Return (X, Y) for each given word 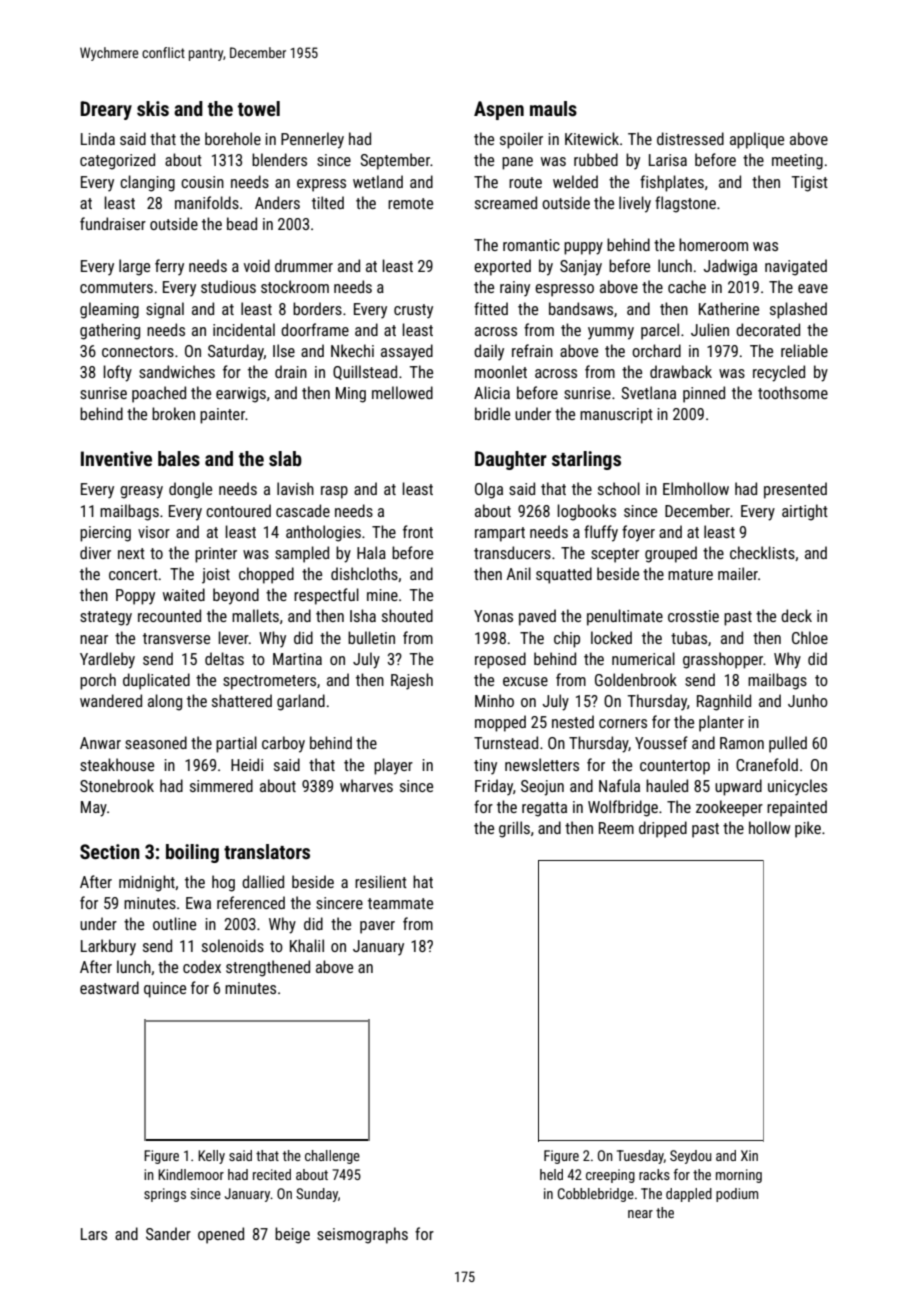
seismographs (362, 1235)
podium (737, 1195)
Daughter (511, 460)
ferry (169, 267)
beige (292, 1235)
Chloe (810, 637)
